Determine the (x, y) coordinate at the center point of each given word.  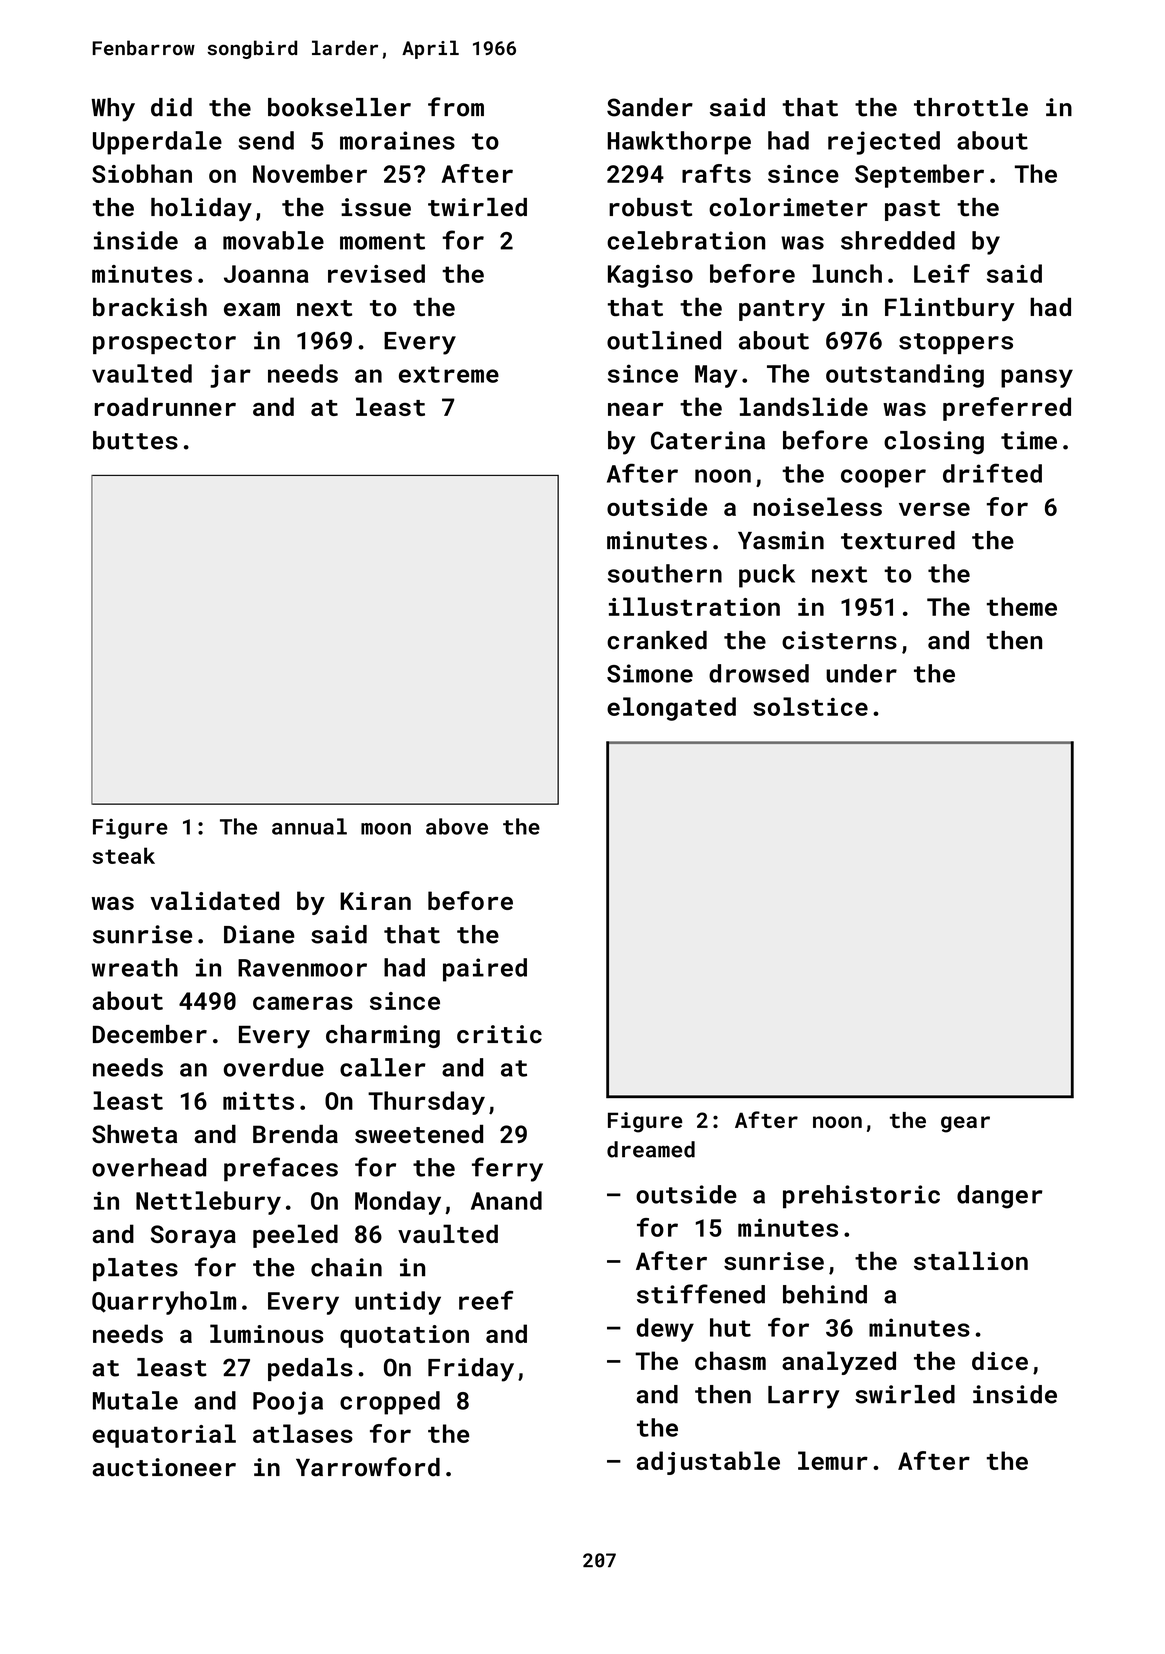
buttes (135, 440)
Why (113, 110)
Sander (650, 107)
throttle (971, 107)
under (861, 673)
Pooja (288, 1403)
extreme (449, 374)
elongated (671, 709)
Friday (471, 1370)
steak (123, 855)
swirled (905, 1394)
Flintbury (950, 309)
